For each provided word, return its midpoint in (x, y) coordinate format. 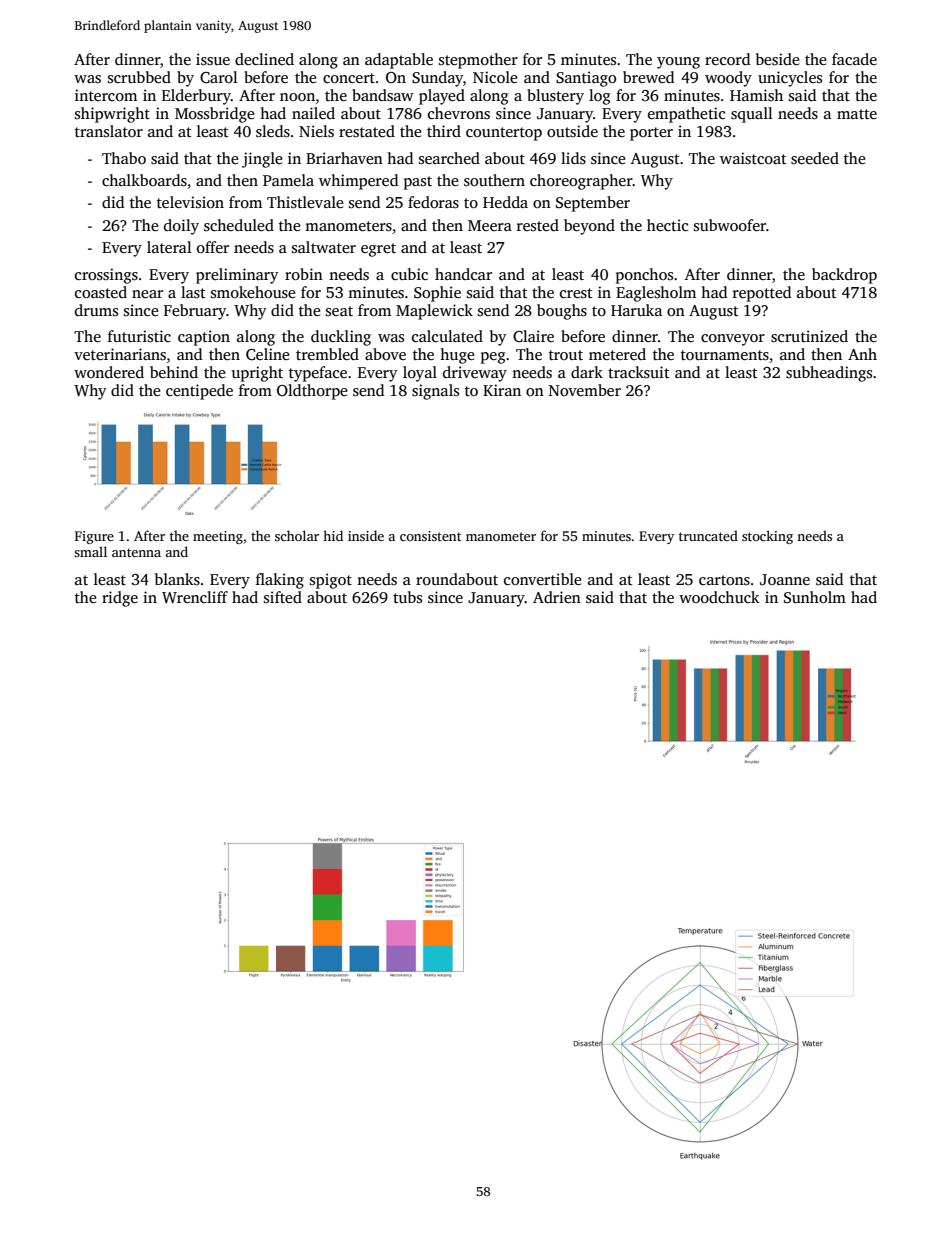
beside (778, 59)
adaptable (399, 61)
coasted (101, 292)
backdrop (844, 276)
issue (213, 59)
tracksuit (639, 372)
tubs (407, 597)
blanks (177, 579)
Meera (490, 225)
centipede (199, 392)
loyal (420, 374)
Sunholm (815, 597)
